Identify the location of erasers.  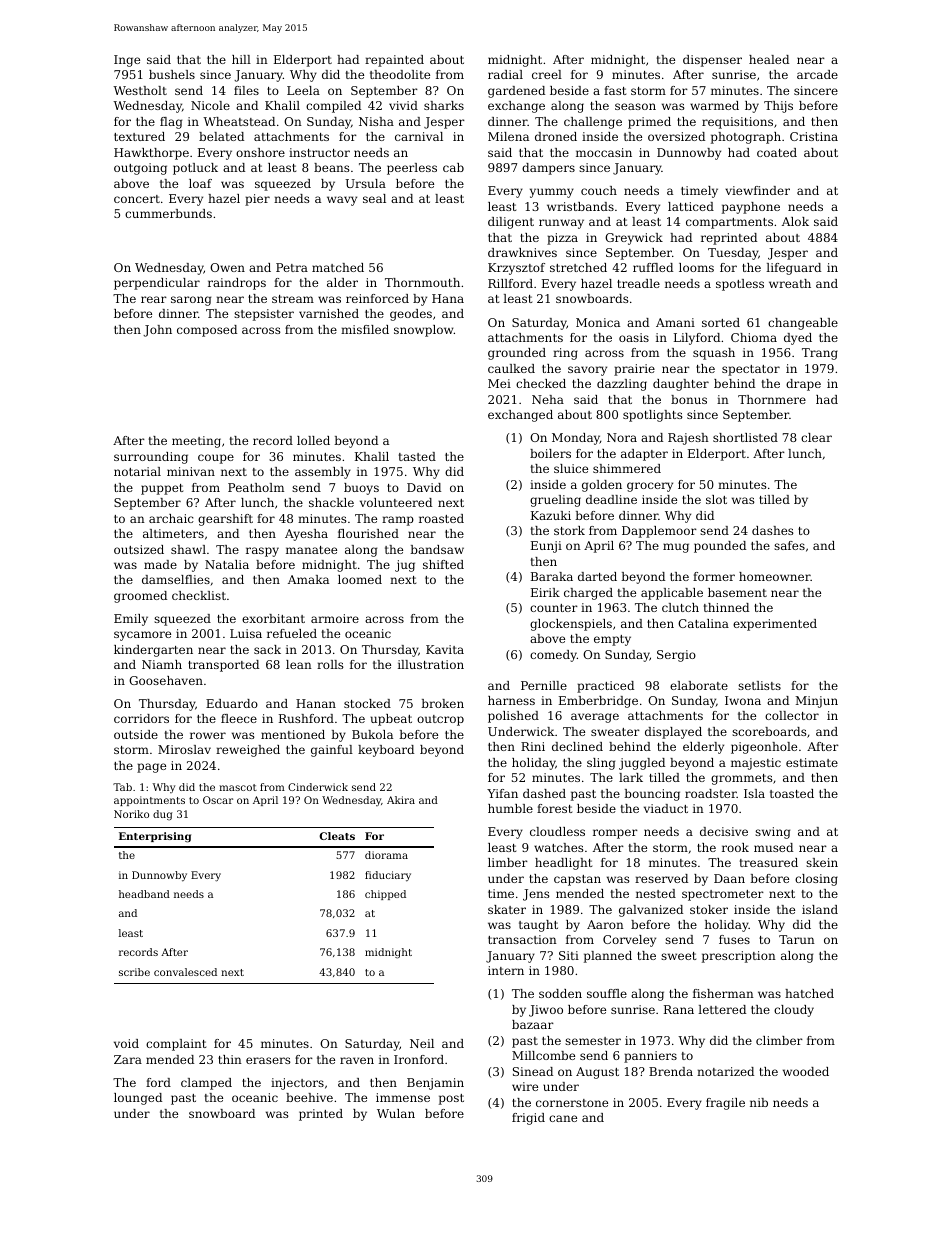
(268, 1060).
